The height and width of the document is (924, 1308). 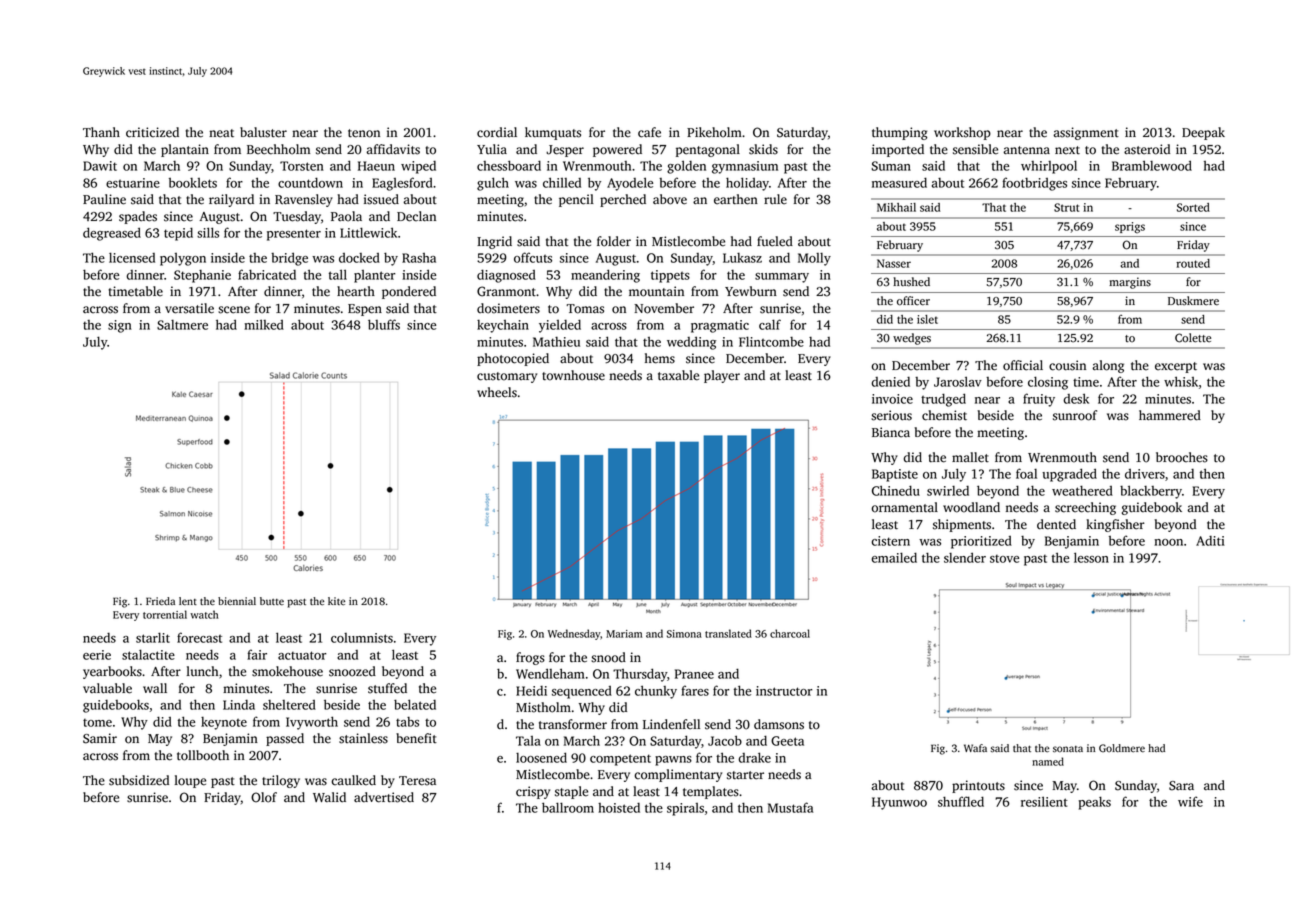 I want to click on margins, so click(x=1130, y=283).
